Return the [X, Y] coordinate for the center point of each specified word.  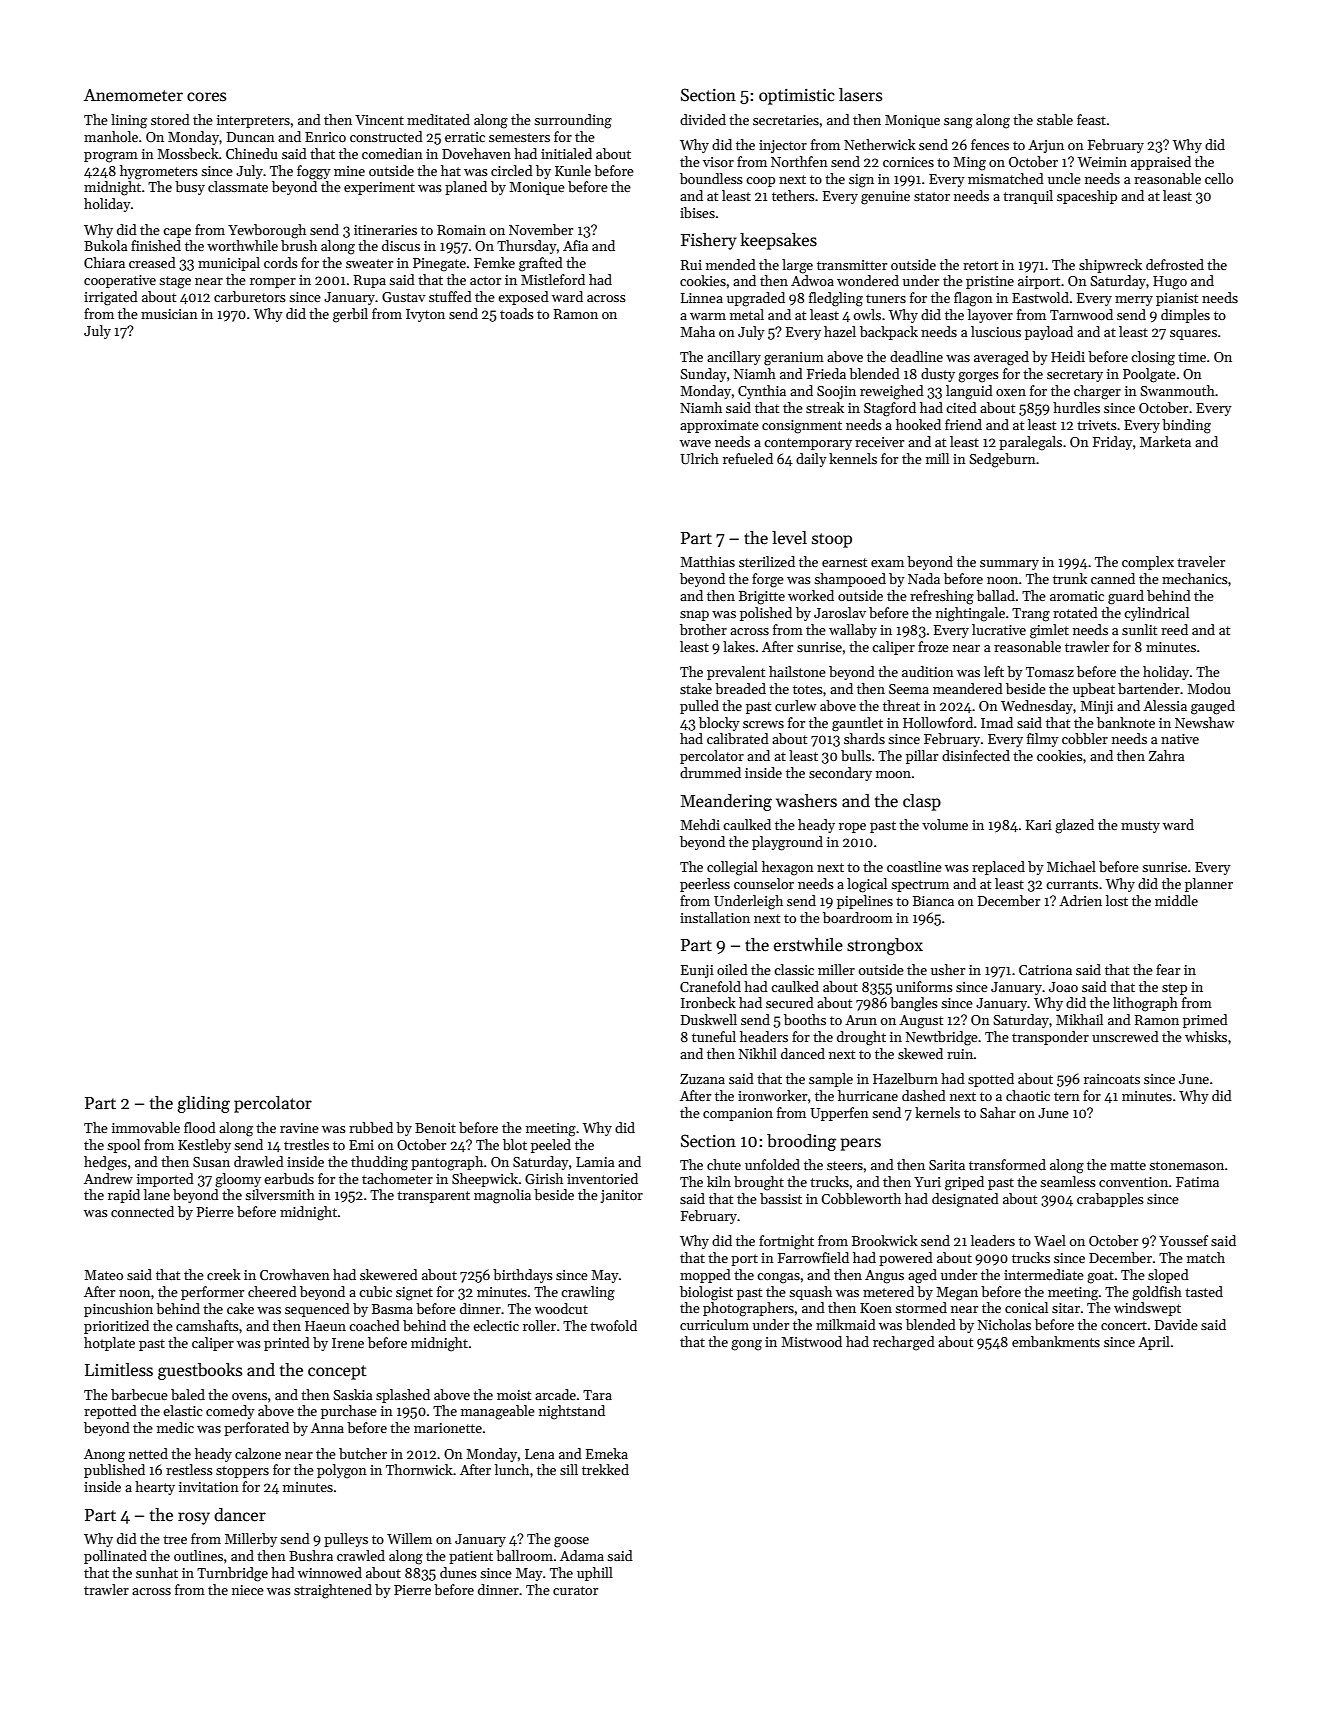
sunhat [157, 1572]
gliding [203, 1104]
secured [790, 1002]
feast [1091, 119]
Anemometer [133, 95]
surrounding [573, 121]
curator [575, 1590]
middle [1176, 900]
